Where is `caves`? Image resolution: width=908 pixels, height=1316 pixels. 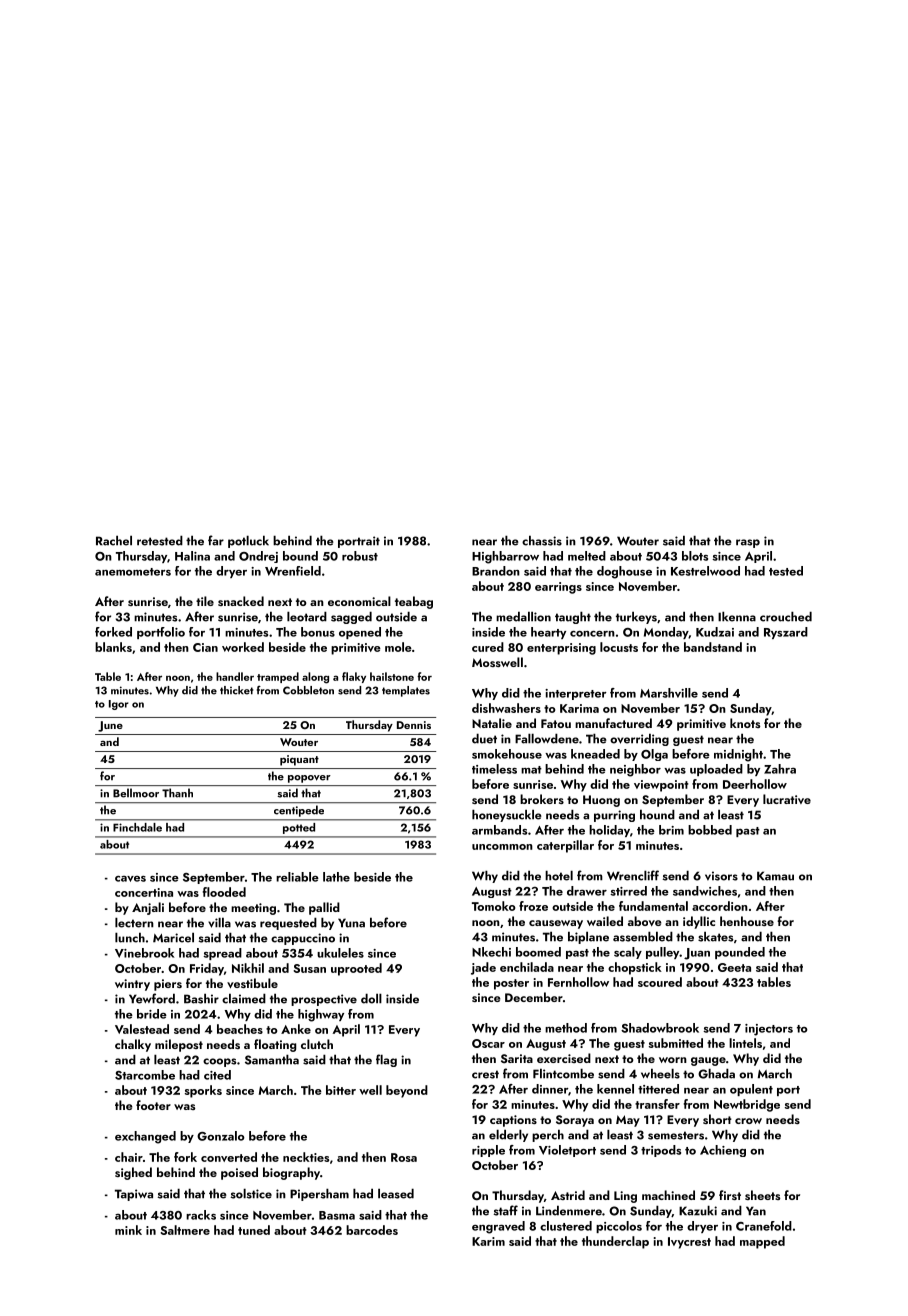
caves is located at coordinates (130, 879).
